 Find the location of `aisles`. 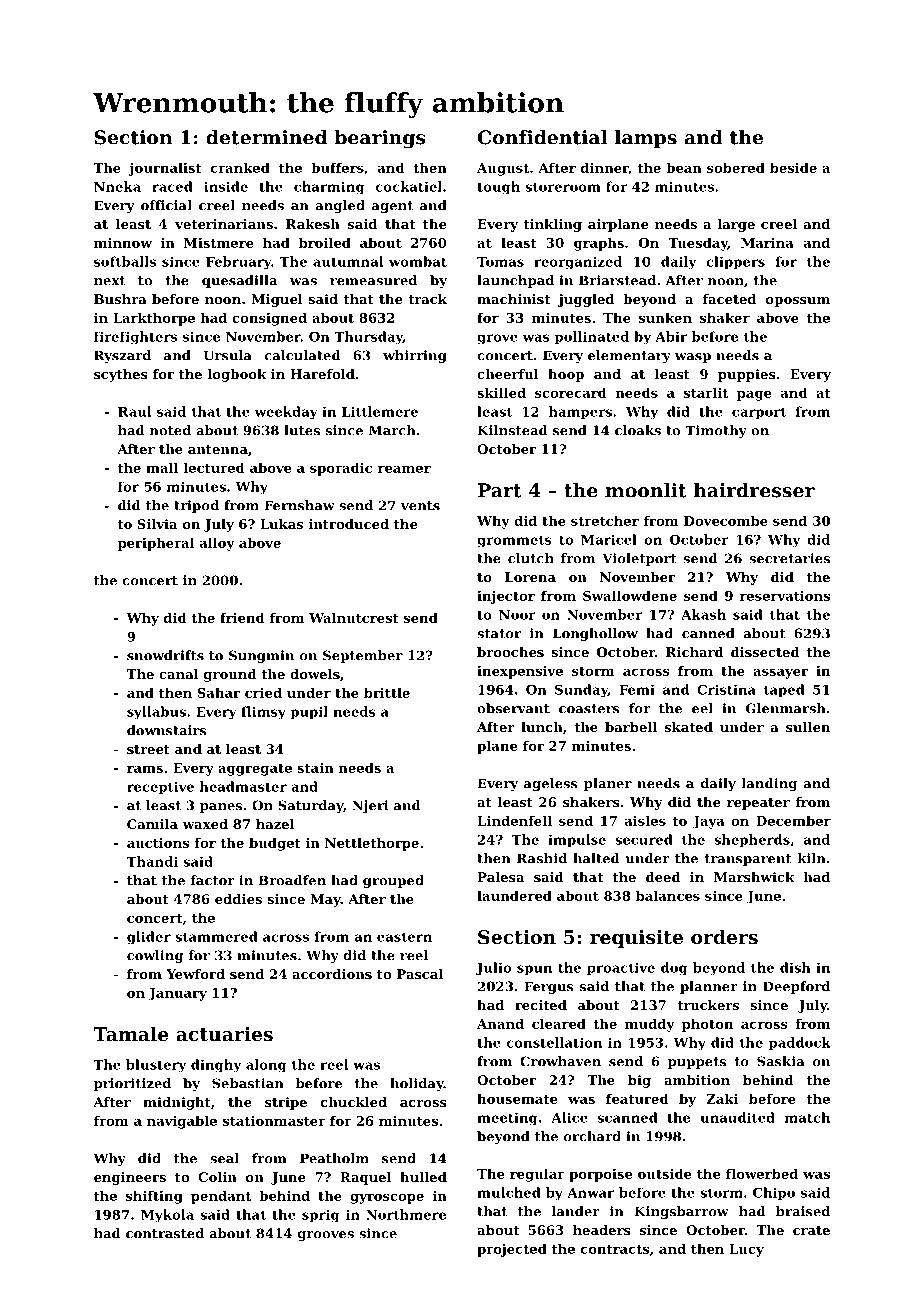

aisles is located at coordinates (645, 820).
